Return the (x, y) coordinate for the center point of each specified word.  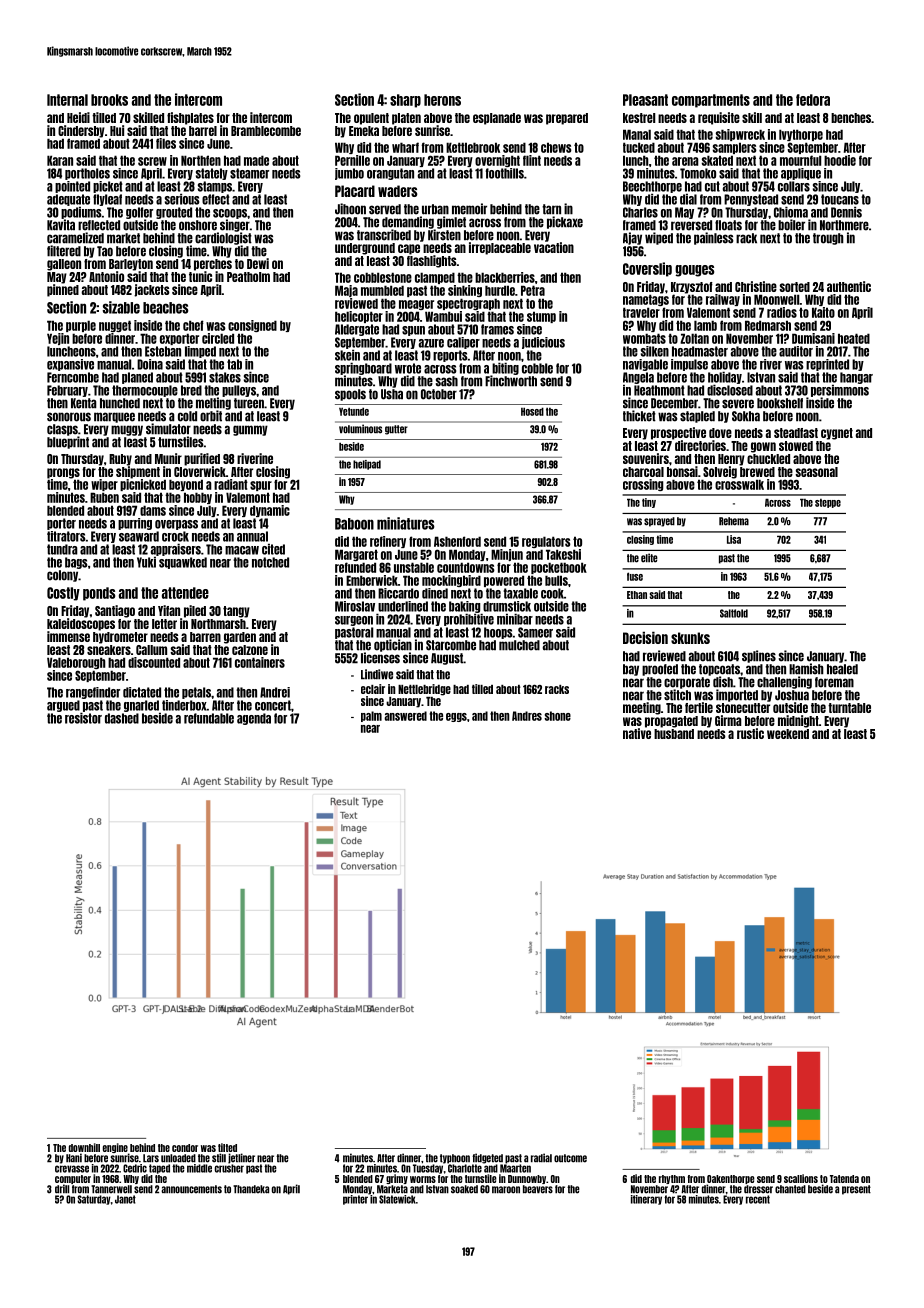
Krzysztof (692, 288)
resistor (83, 718)
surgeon (354, 621)
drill (62, 1189)
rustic (750, 733)
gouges (694, 271)
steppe (828, 503)
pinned (63, 290)
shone (557, 716)
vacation (554, 247)
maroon (506, 1190)
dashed (122, 718)
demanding (408, 222)
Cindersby (81, 131)
